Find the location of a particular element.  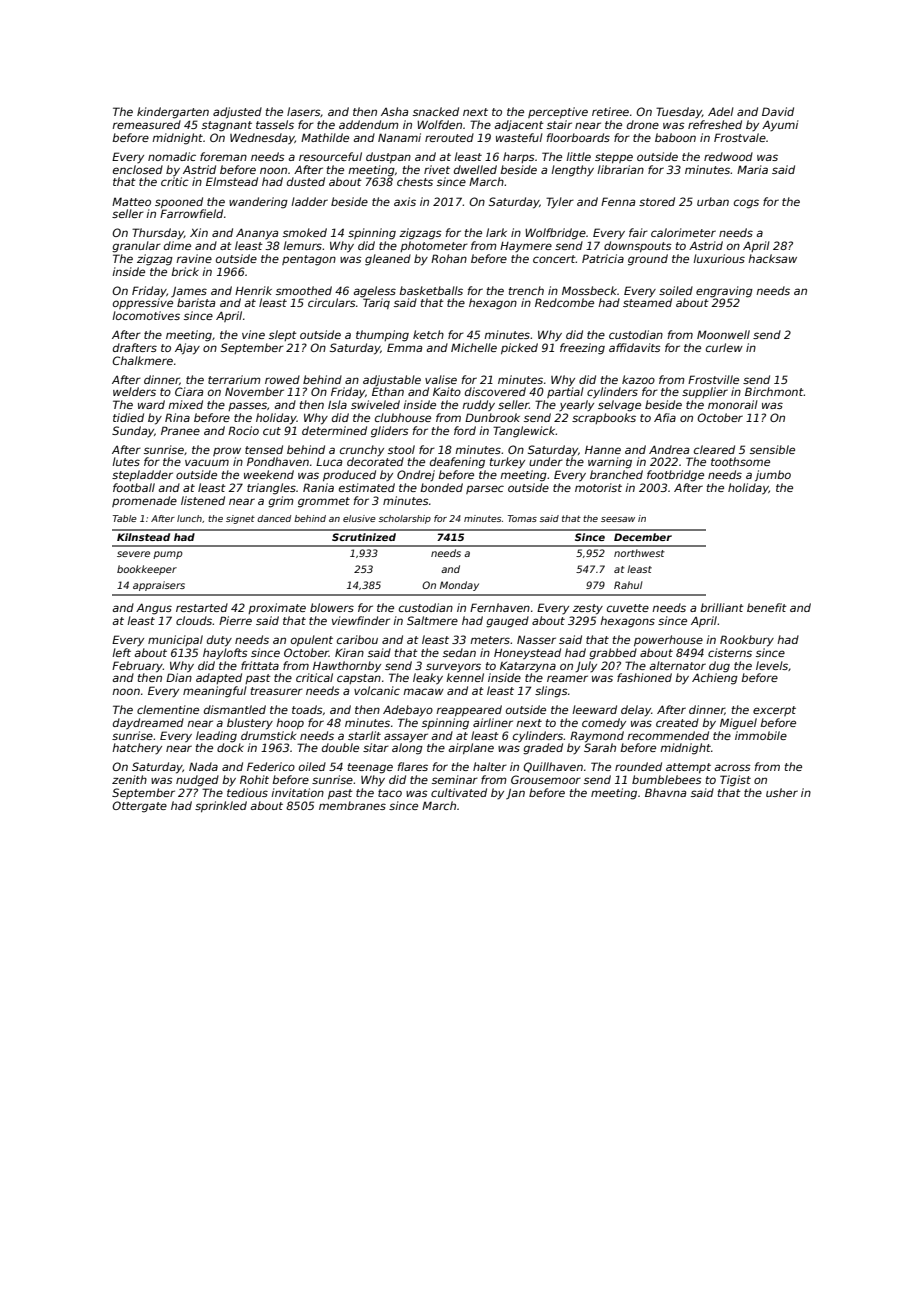

dusted is located at coordinates (306, 181).
